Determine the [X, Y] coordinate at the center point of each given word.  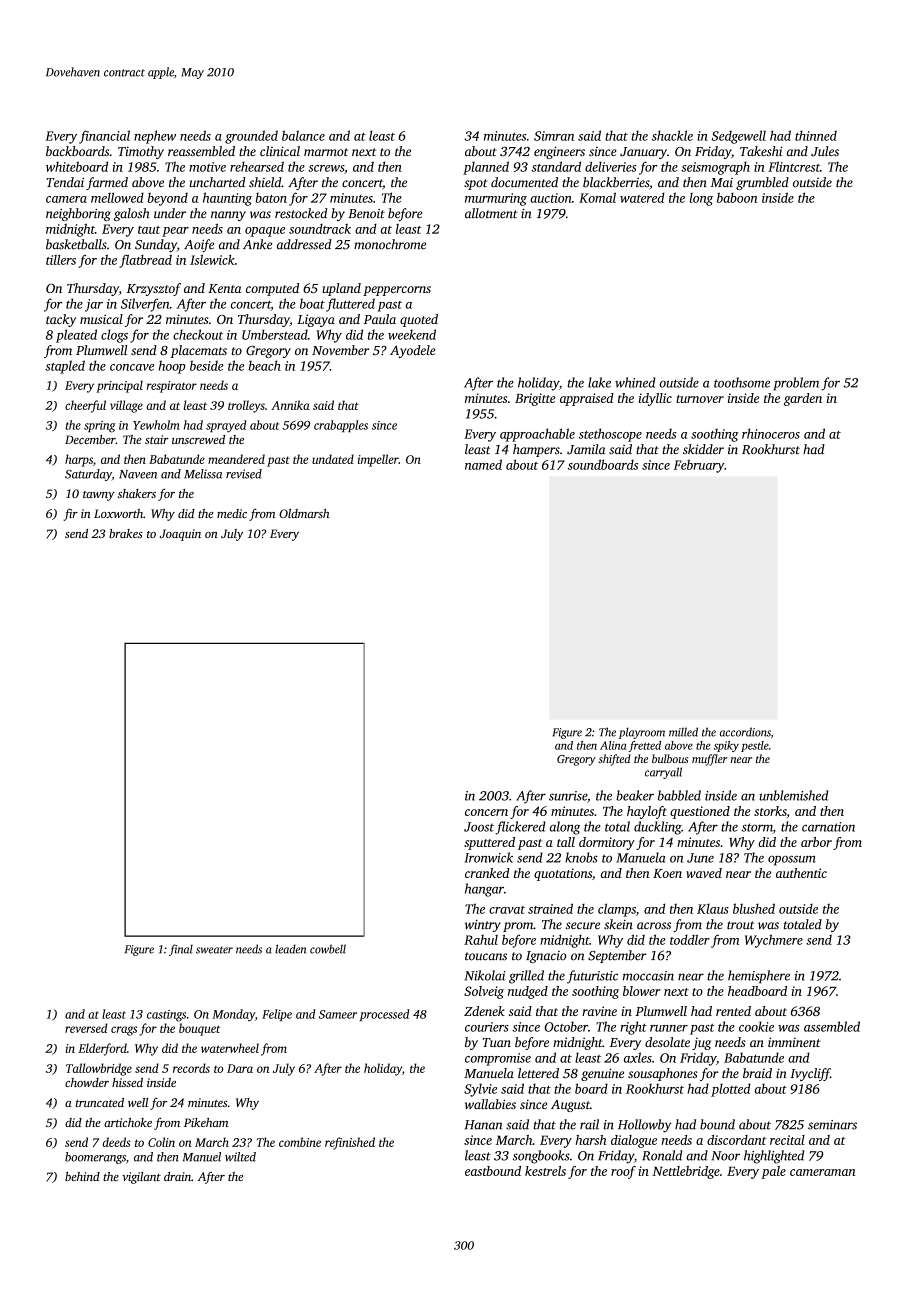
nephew [155, 137]
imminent [794, 1042]
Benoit [366, 214]
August [570, 1106]
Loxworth [118, 513]
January [643, 153]
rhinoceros [771, 433]
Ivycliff [810, 1074]
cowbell [328, 949]
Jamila [586, 449]
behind [82, 1176]
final [181, 950]
